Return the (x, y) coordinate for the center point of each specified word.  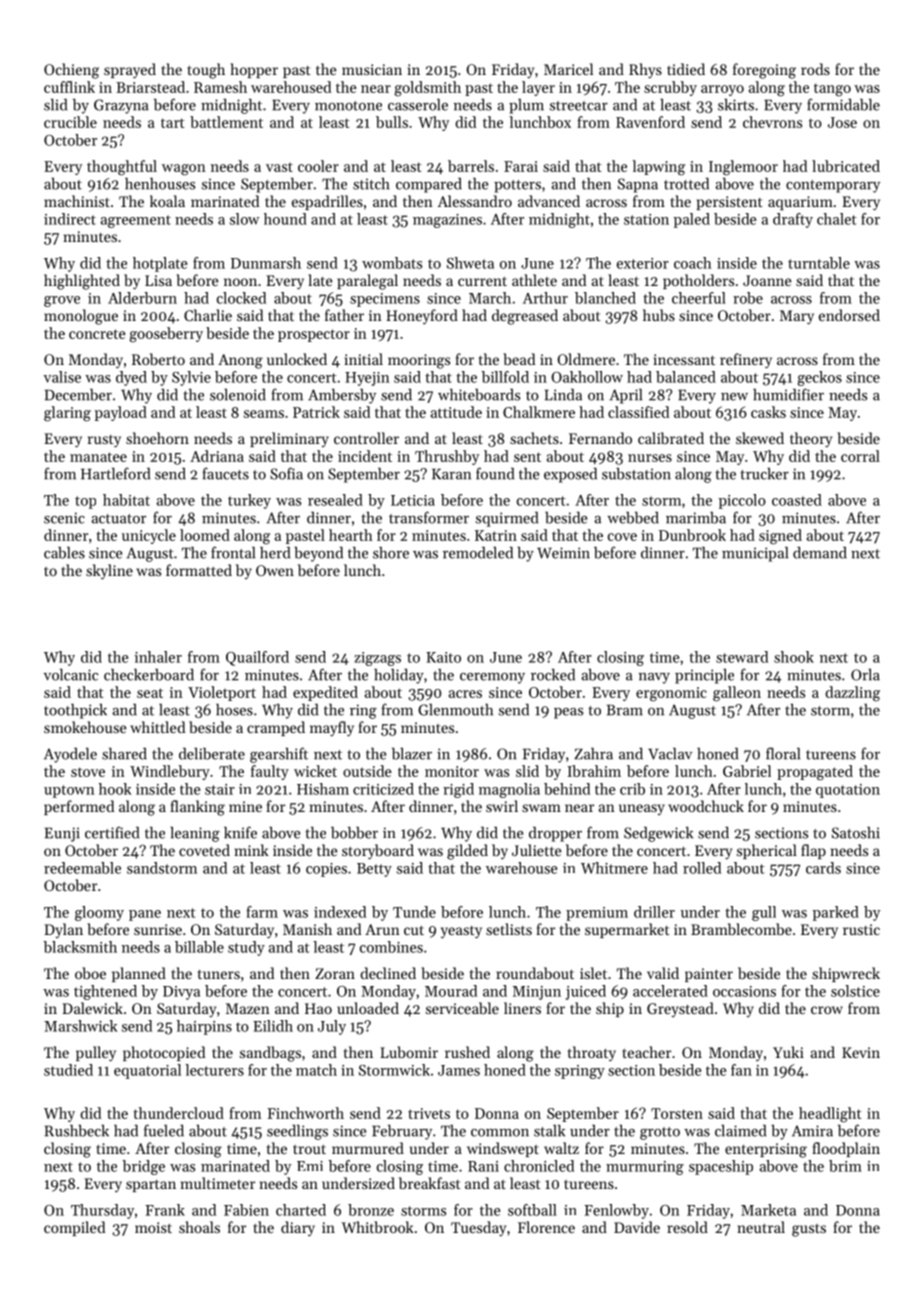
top (85, 502)
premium (597, 914)
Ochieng (71, 71)
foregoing (764, 71)
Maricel (568, 69)
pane (145, 915)
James (459, 1070)
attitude (456, 412)
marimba (696, 518)
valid (663, 973)
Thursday (102, 1211)
